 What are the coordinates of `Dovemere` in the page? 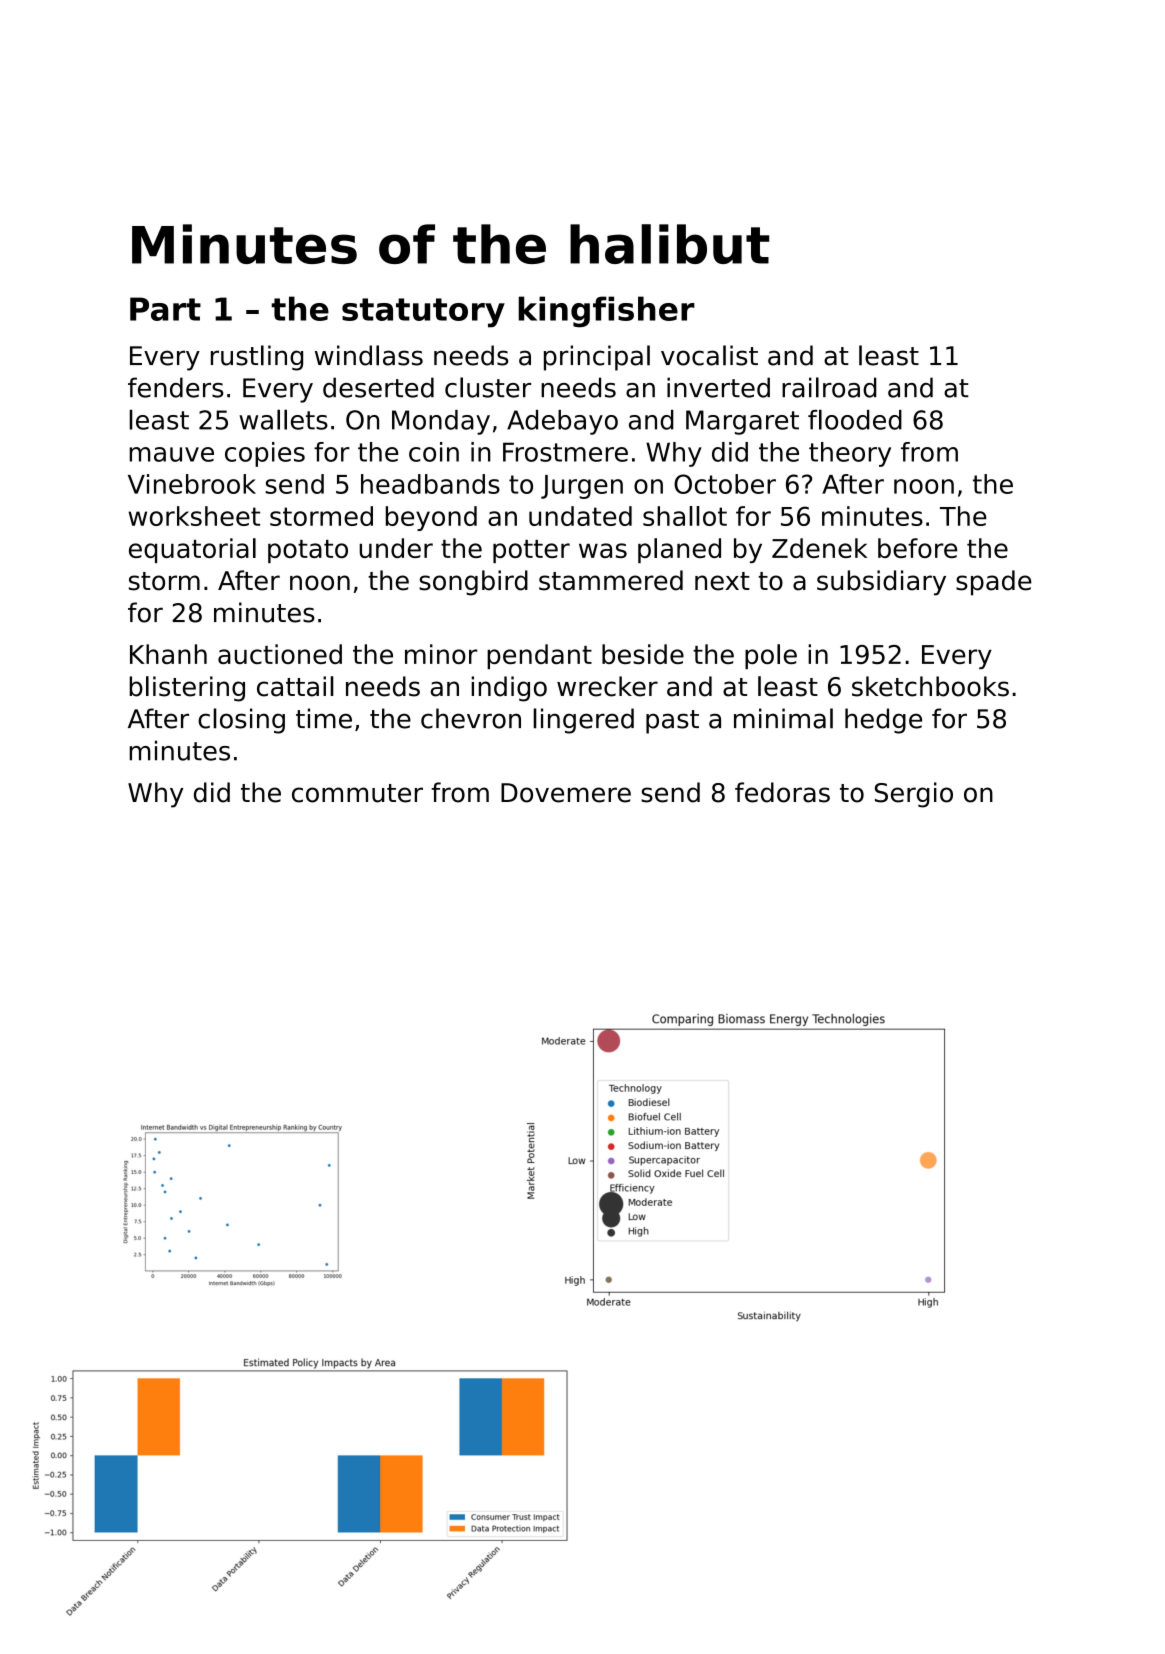 It's located at (566, 793).
